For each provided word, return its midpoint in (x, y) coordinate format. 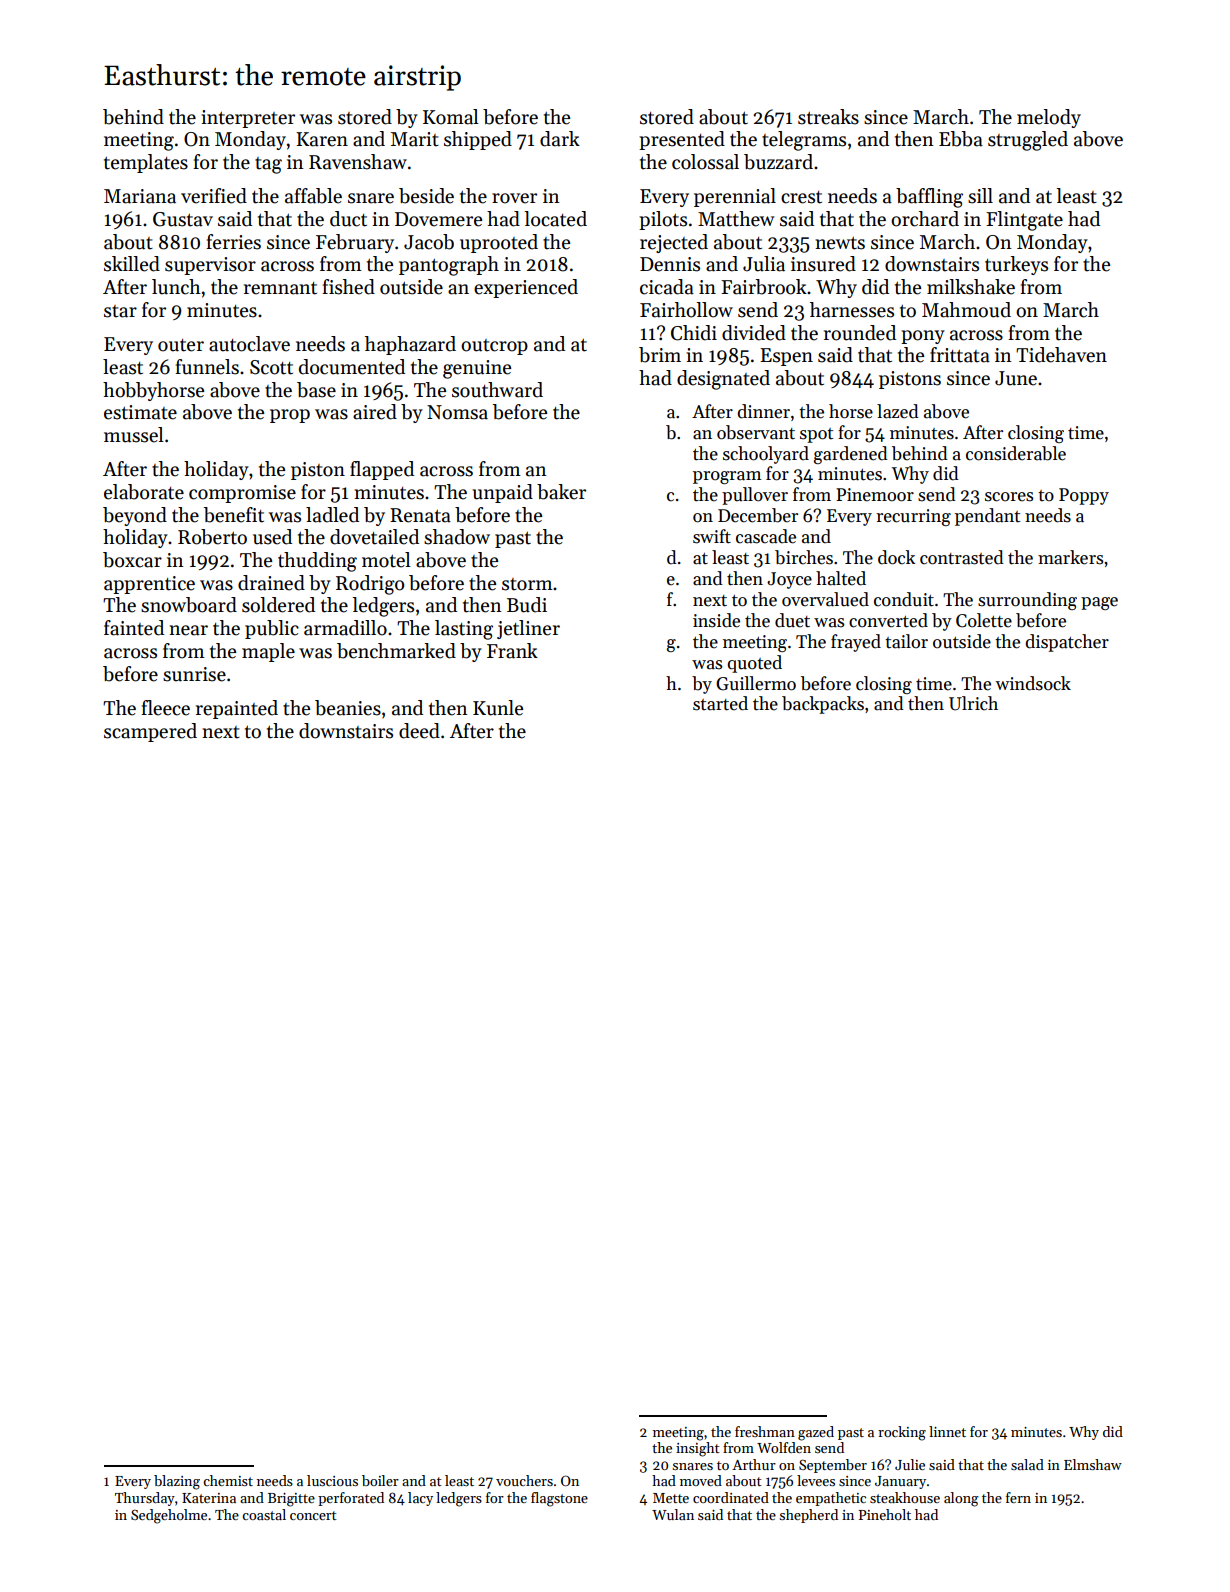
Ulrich (973, 703)
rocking (902, 1433)
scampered (150, 732)
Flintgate (1024, 221)
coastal (264, 1514)
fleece (165, 708)
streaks (828, 117)
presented (682, 140)
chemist (228, 1480)
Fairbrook (764, 287)
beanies (348, 708)
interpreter (248, 119)
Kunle (498, 708)
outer (181, 345)
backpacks (823, 705)
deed (419, 731)
